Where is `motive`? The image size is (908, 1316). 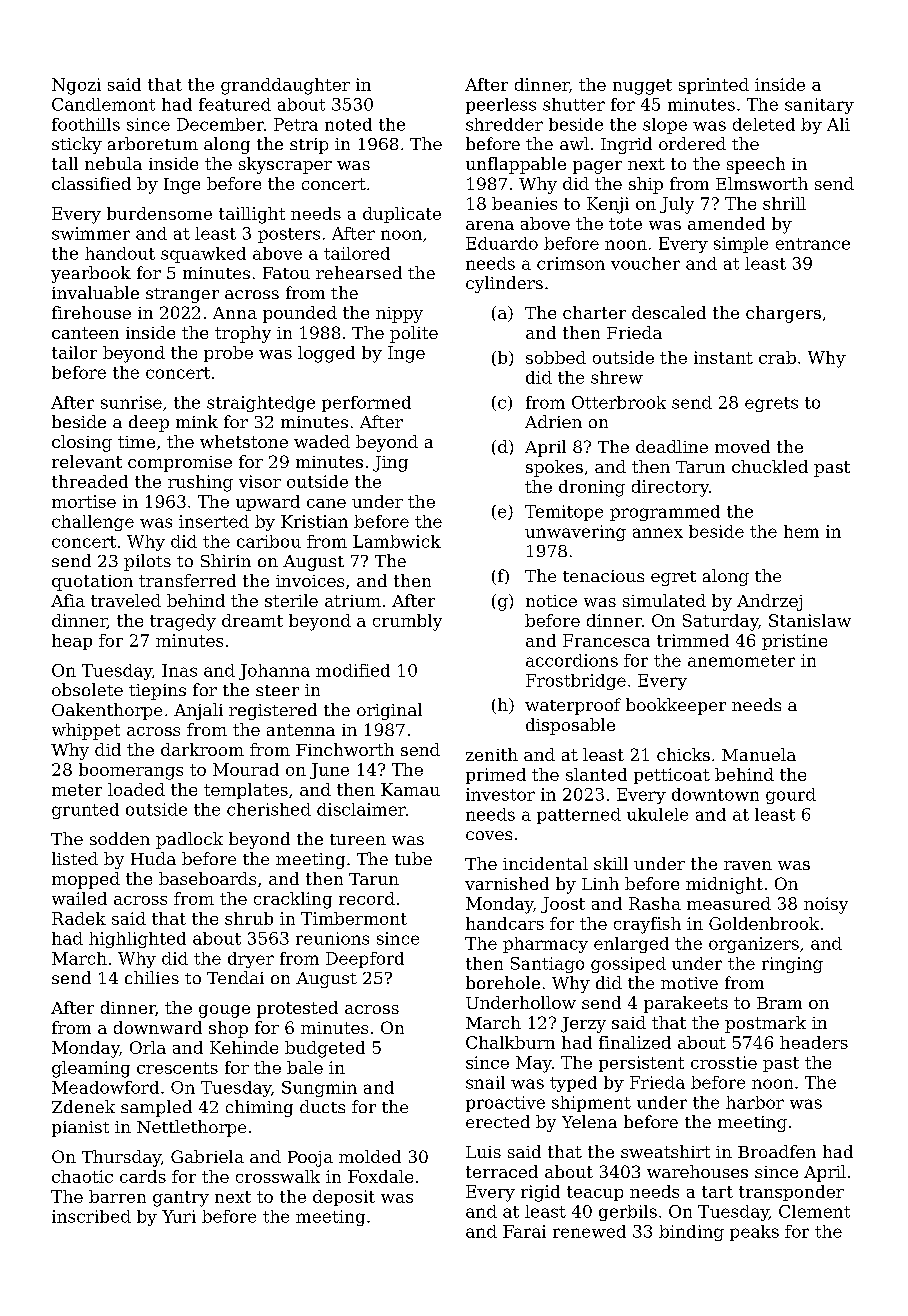 motive is located at coordinates (689, 983).
